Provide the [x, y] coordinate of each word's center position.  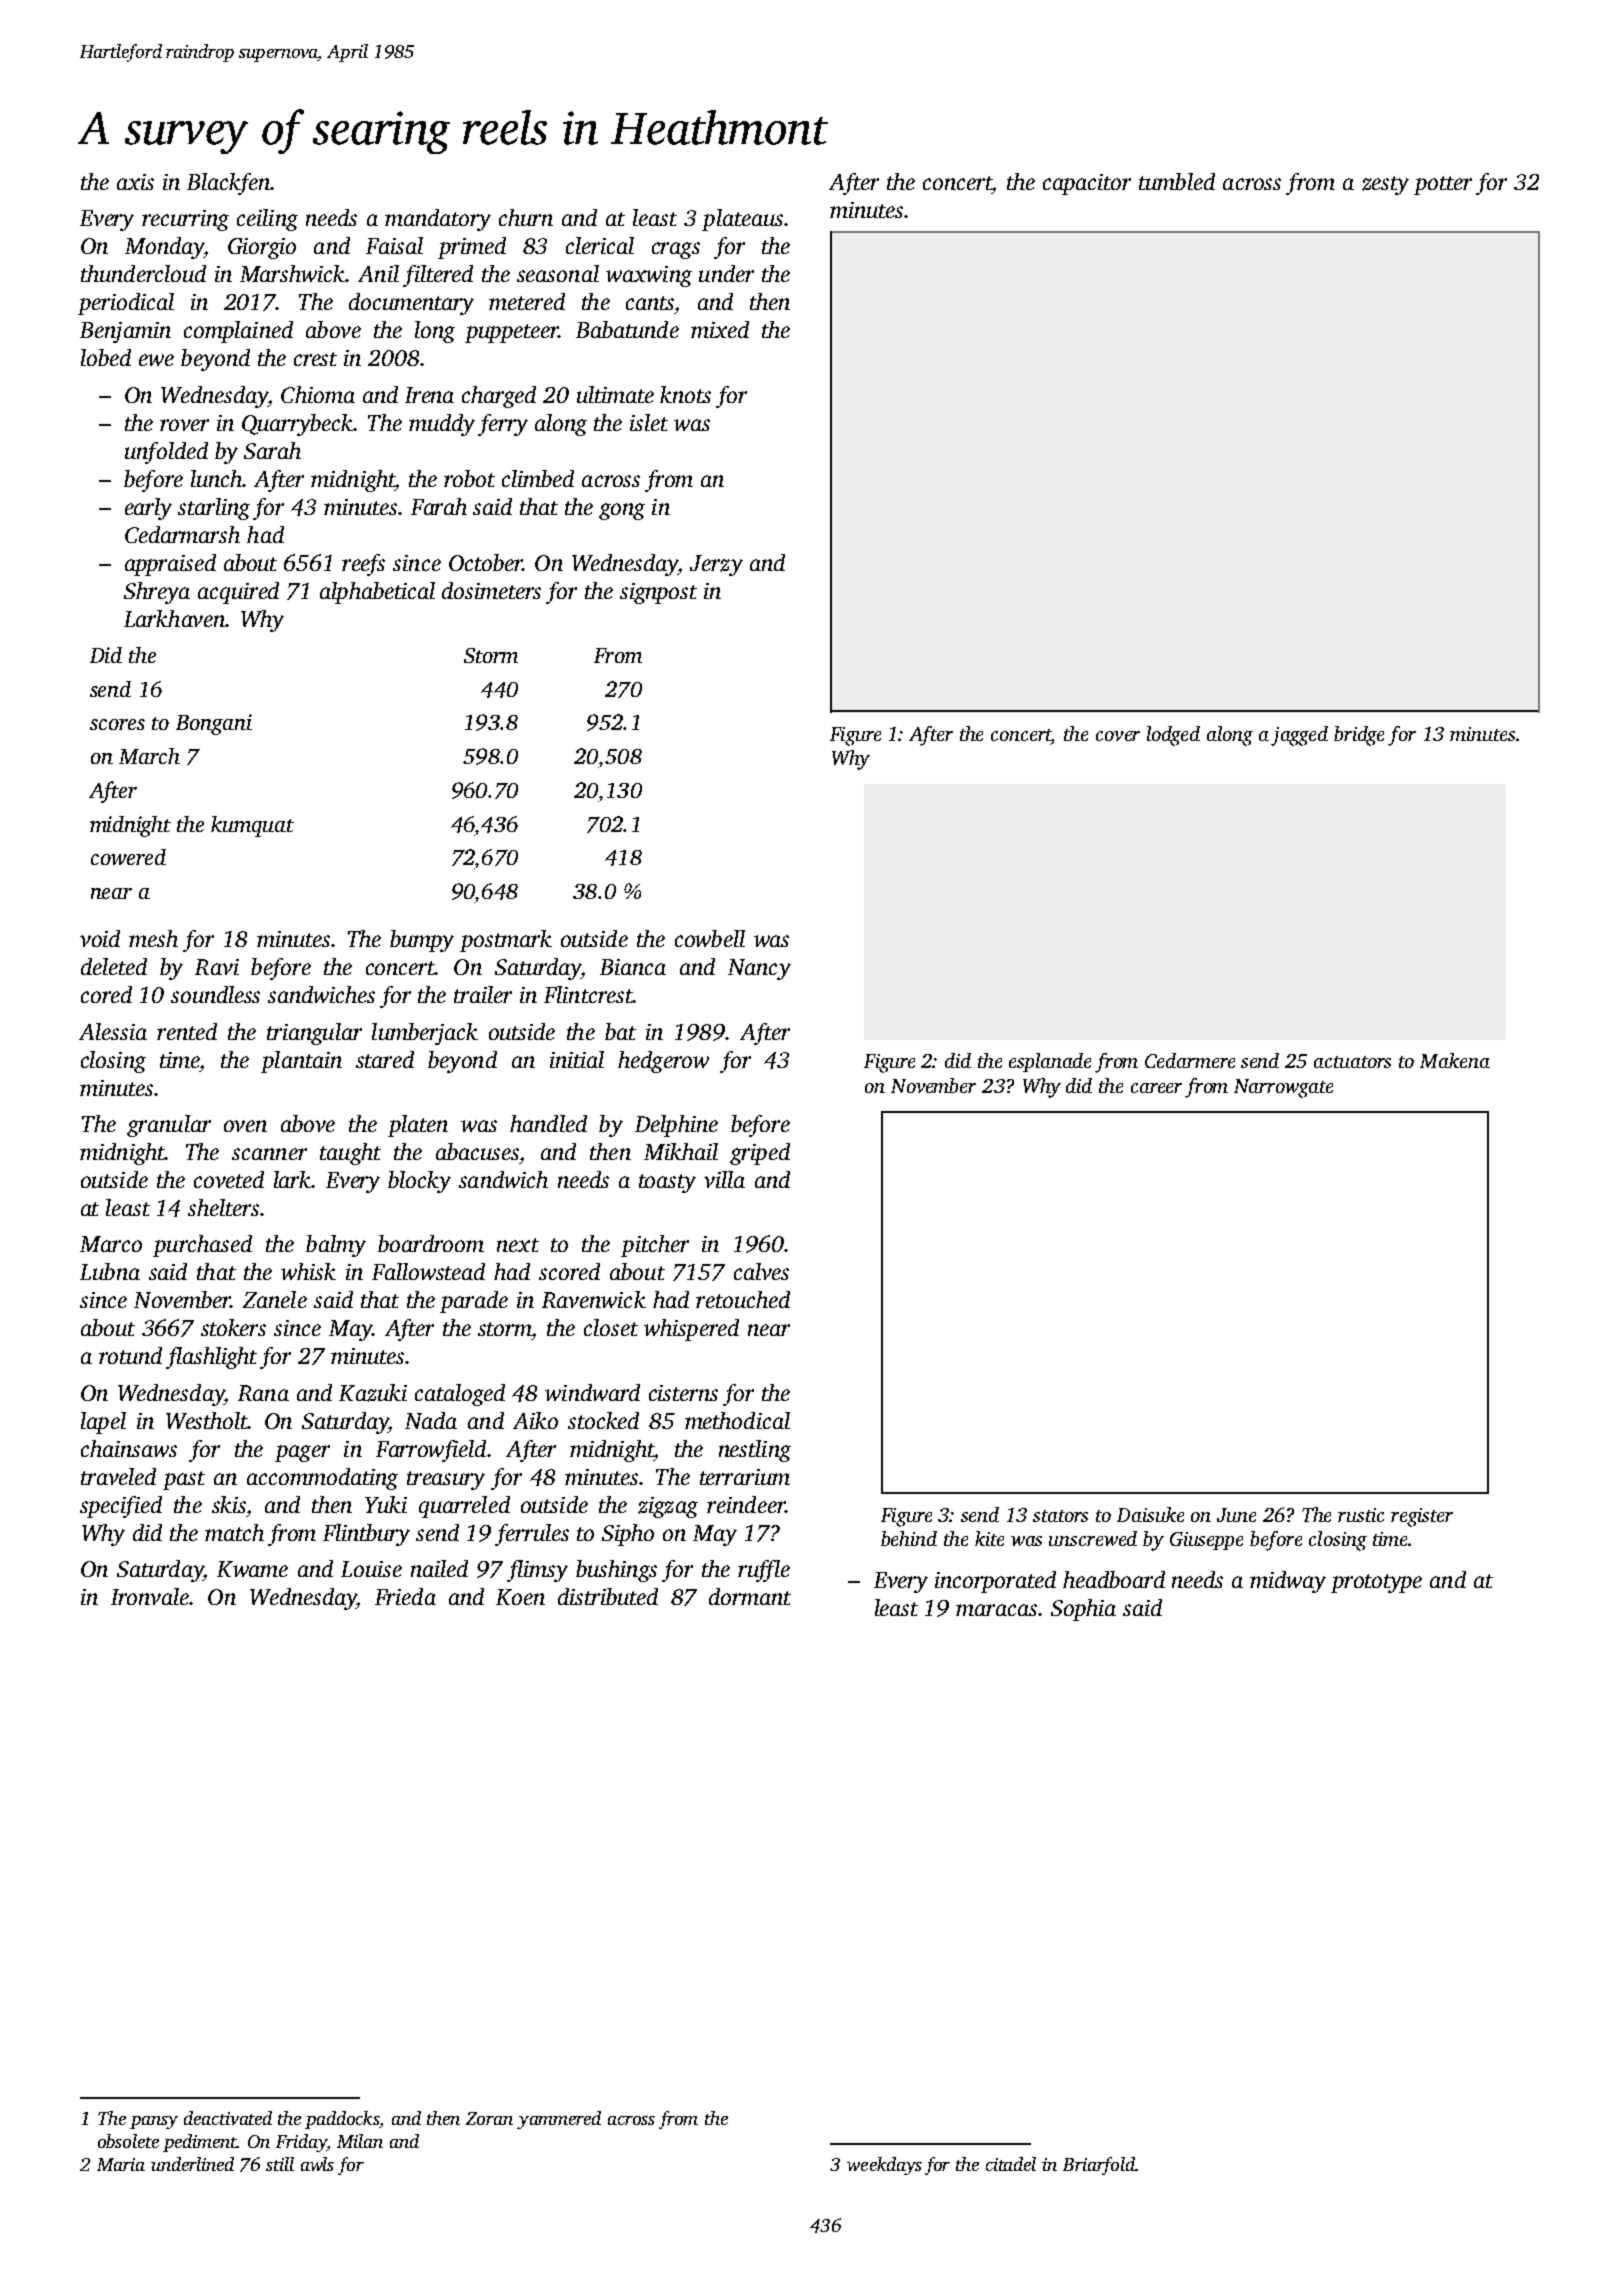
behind [909, 1538]
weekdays [884, 2166]
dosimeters [491, 590]
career [1156, 1088]
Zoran [489, 2118]
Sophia [1083, 1610]
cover [1118, 736]
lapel [103, 1423]
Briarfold [1099, 2166]
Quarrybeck [298, 425]
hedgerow [663, 1062]
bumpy [422, 941]
